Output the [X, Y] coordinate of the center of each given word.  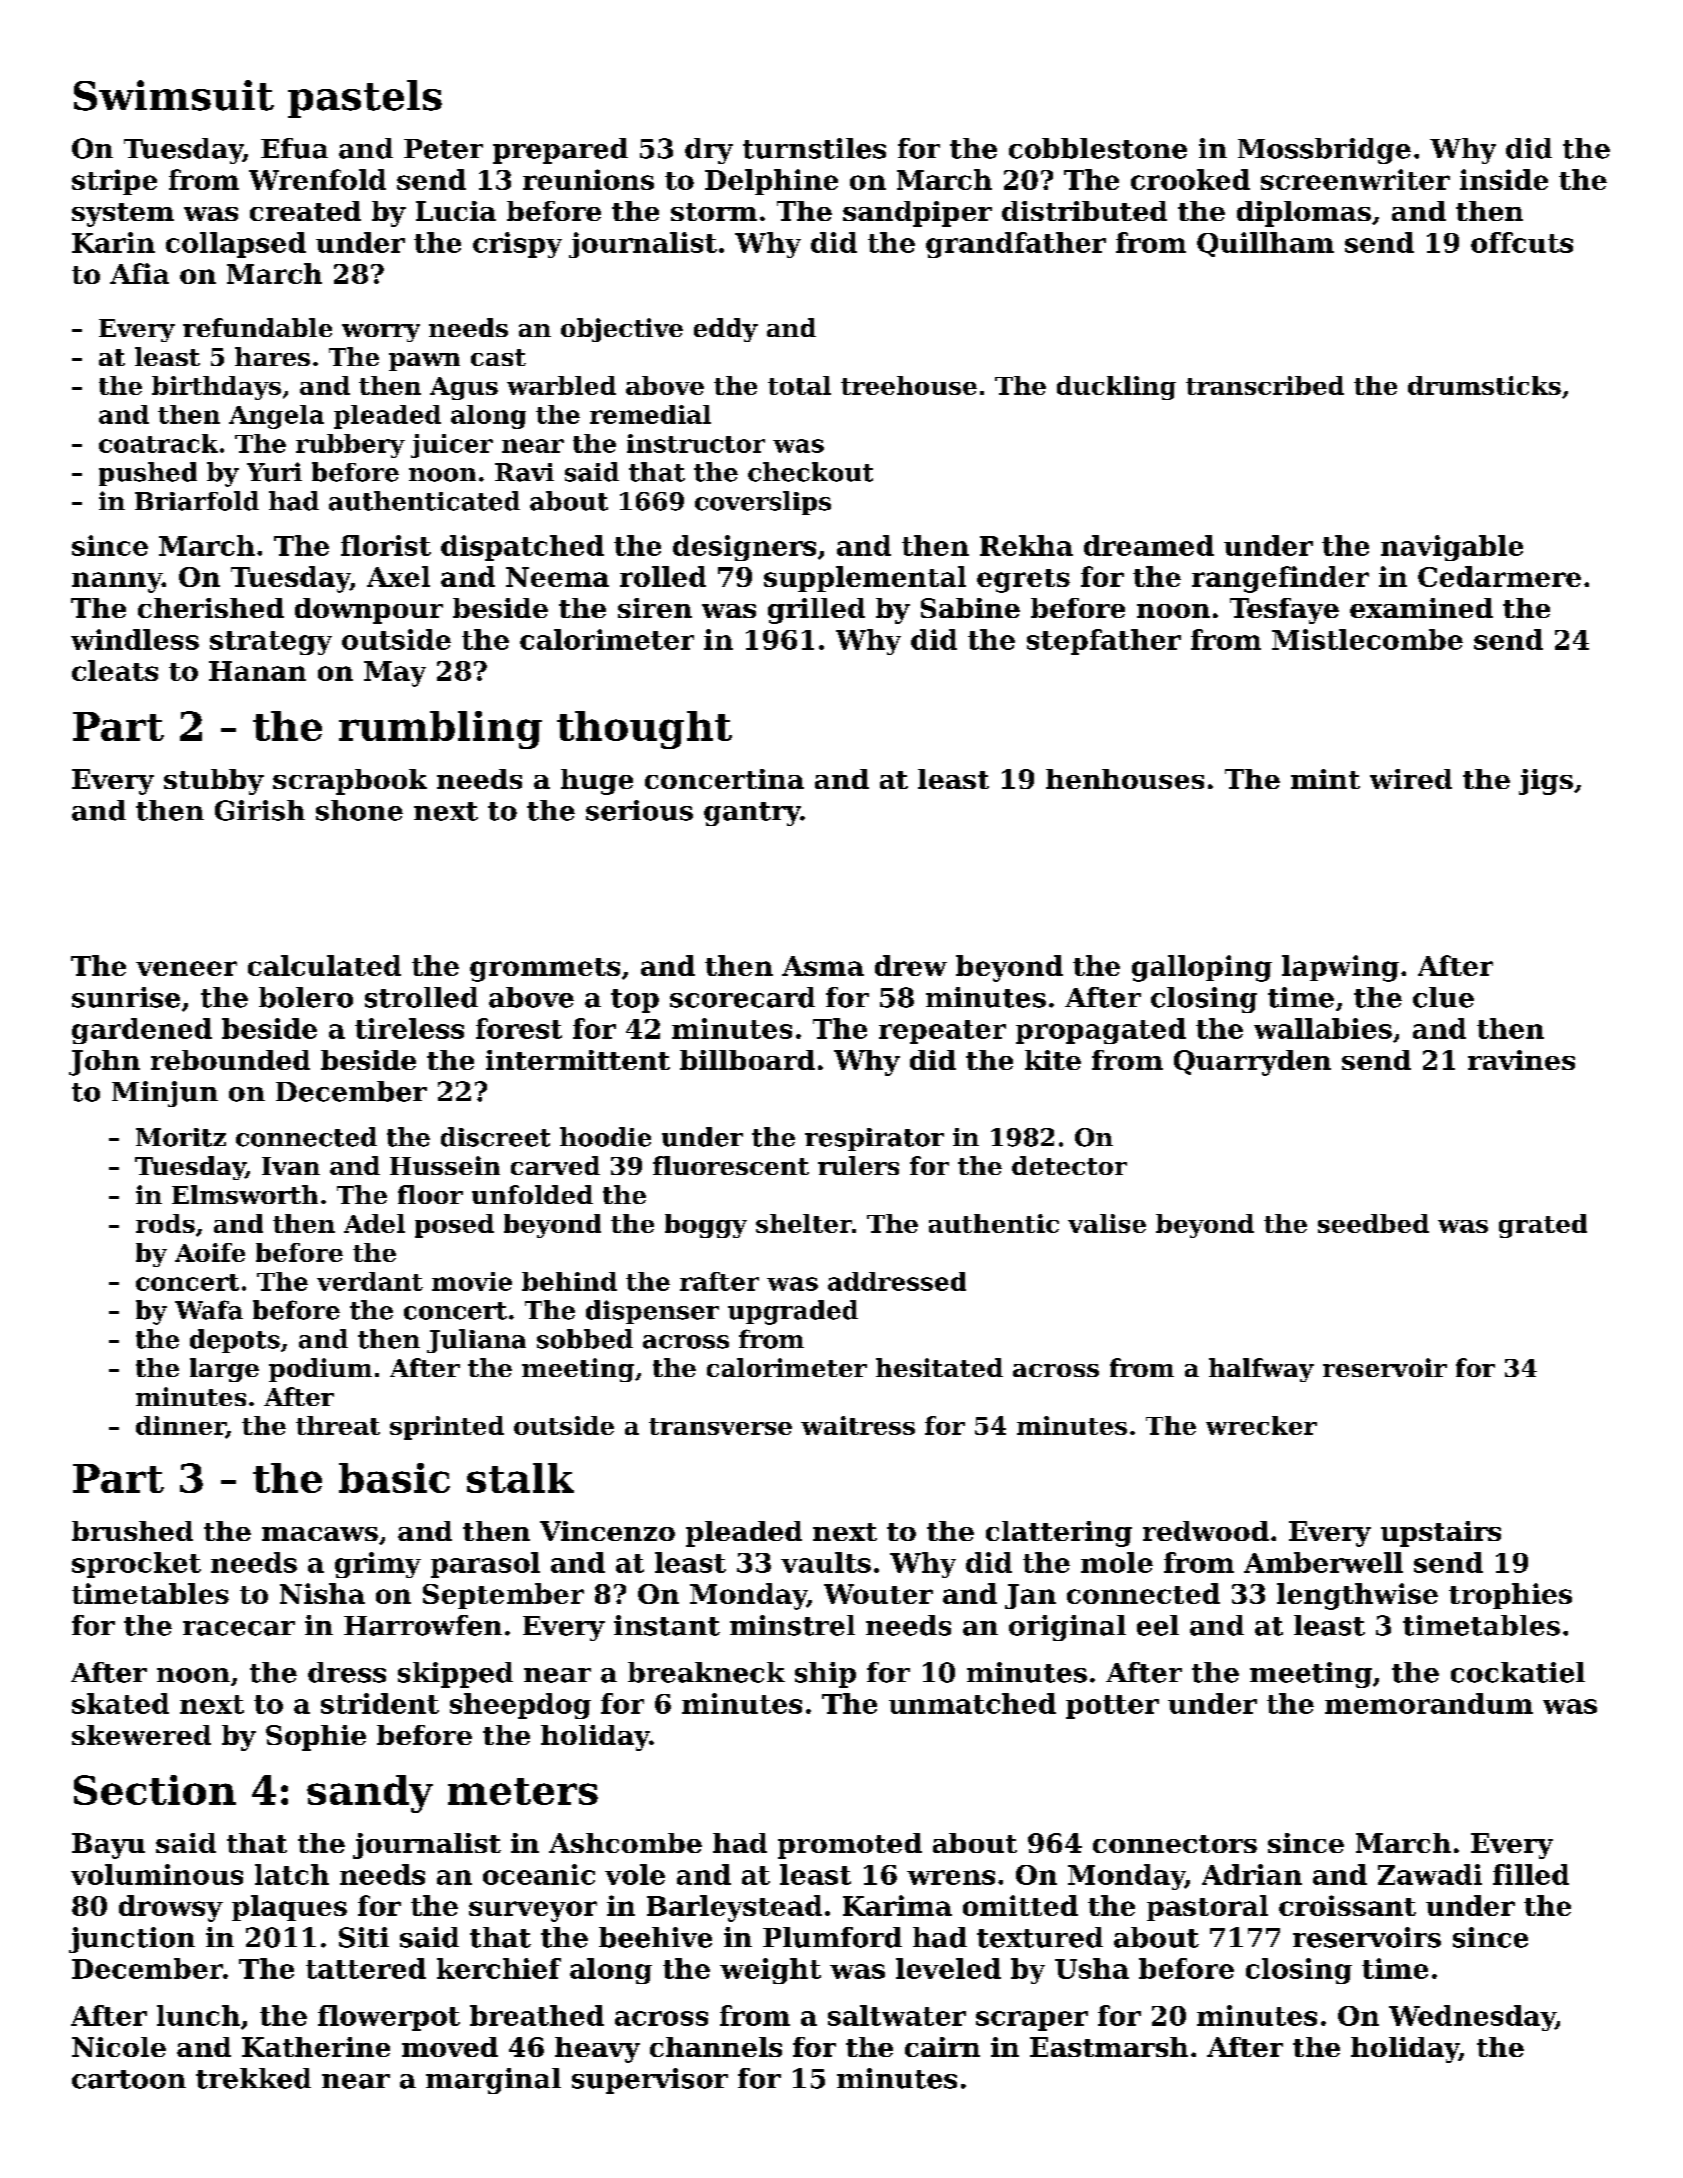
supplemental [865, 579]
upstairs [1441, 1534]
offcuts [1522, 242]
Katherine [316, 2047]
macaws [320, 1534]
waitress [858, 1425]
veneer [186, 968]
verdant [370, 1281]
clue [1443, 997]
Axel [398, 576]
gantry [752, 814]
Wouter [878, 1594]
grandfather [1016, 245]
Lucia [456, 211]
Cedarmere [1499, 576]
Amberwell [1323, 1562]
